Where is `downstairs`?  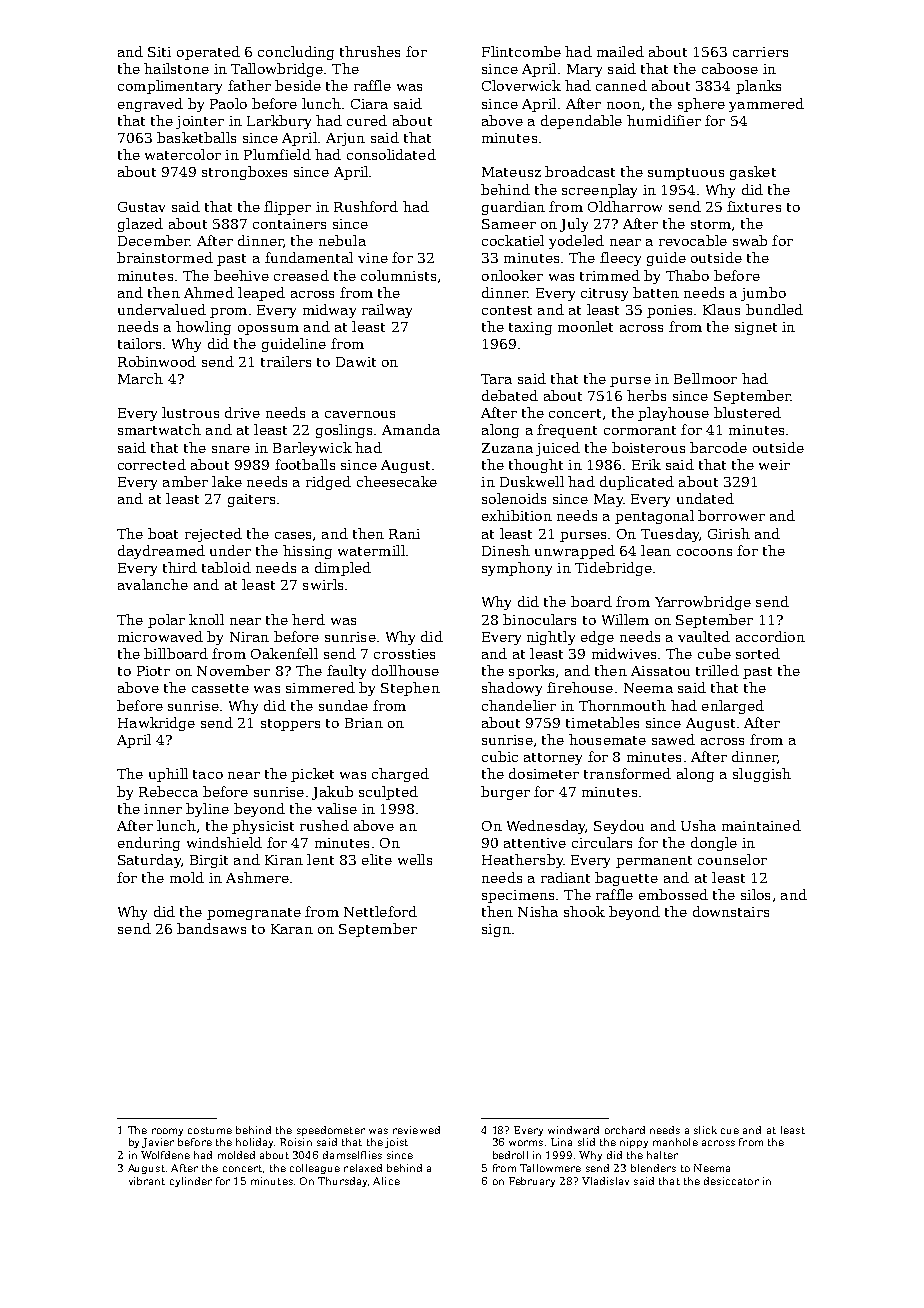
downstairs is located at coordinates (731, 911).
